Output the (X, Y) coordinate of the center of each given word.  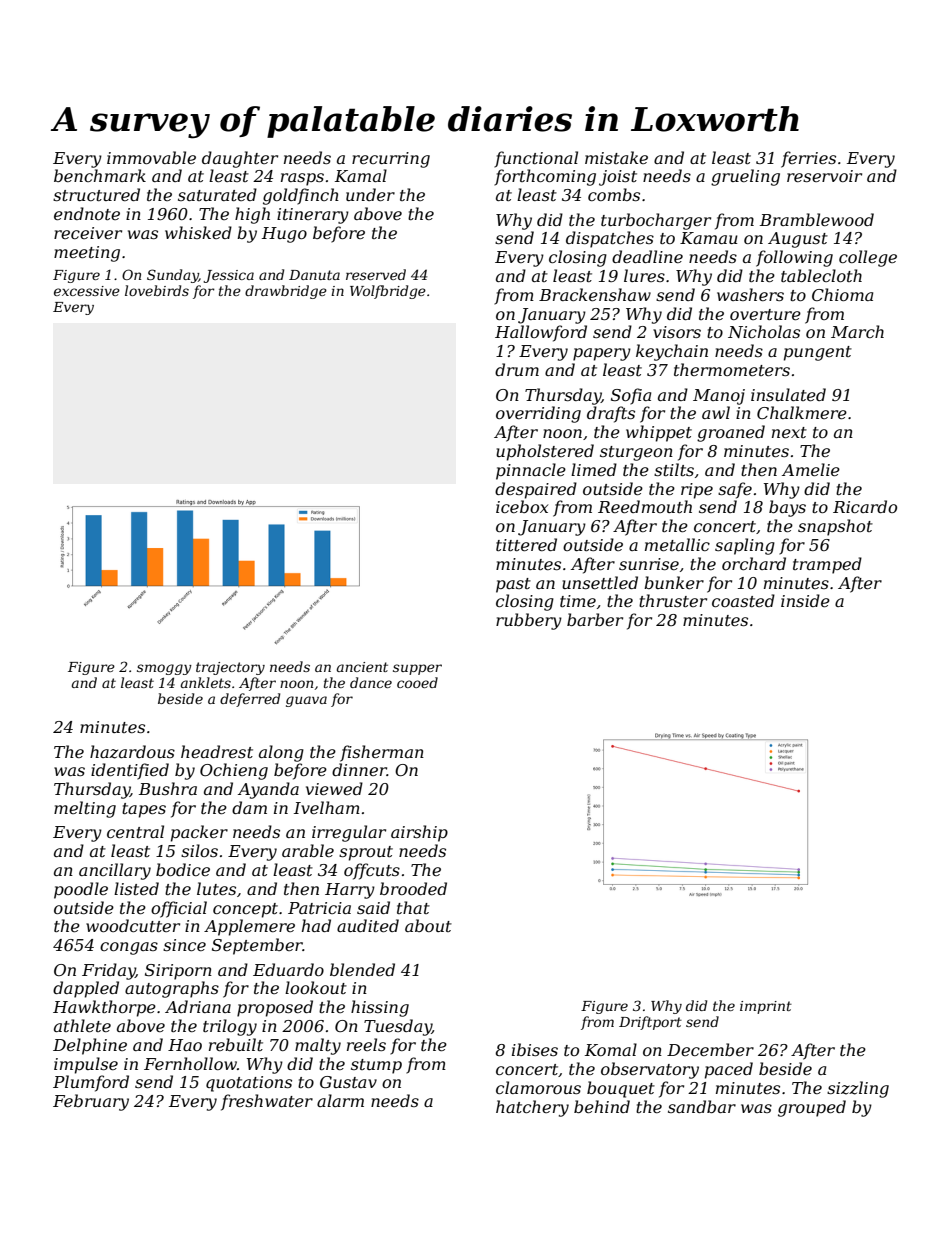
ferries (808, 159)
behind (602, 1106)
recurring (391, 160)
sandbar (702, 1106)
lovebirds (157, 290)
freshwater (267, 1102)
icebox (522, 506)
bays (787, 508)
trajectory (230, 668)
